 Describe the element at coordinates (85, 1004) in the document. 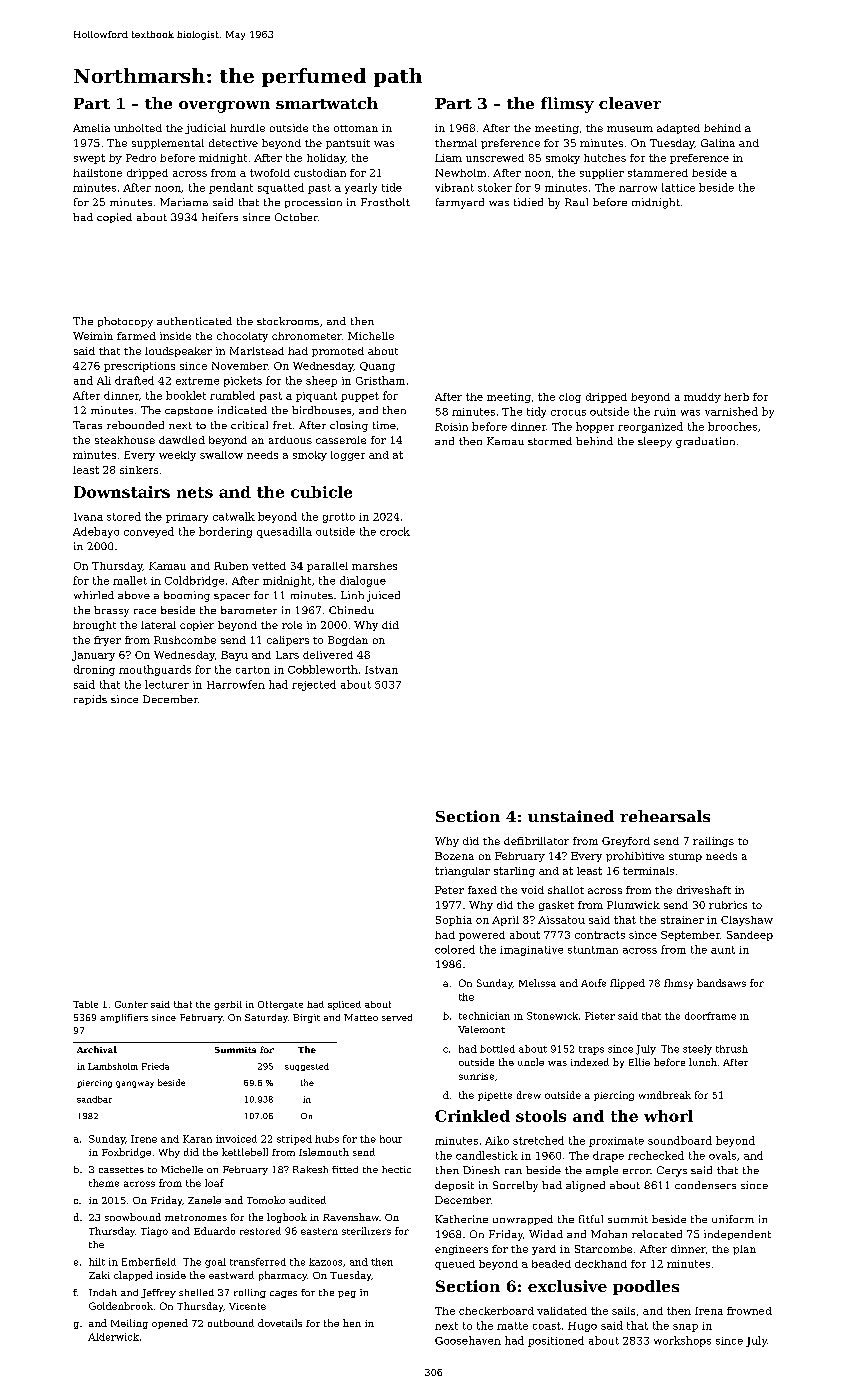

I see `Table` at that location.
